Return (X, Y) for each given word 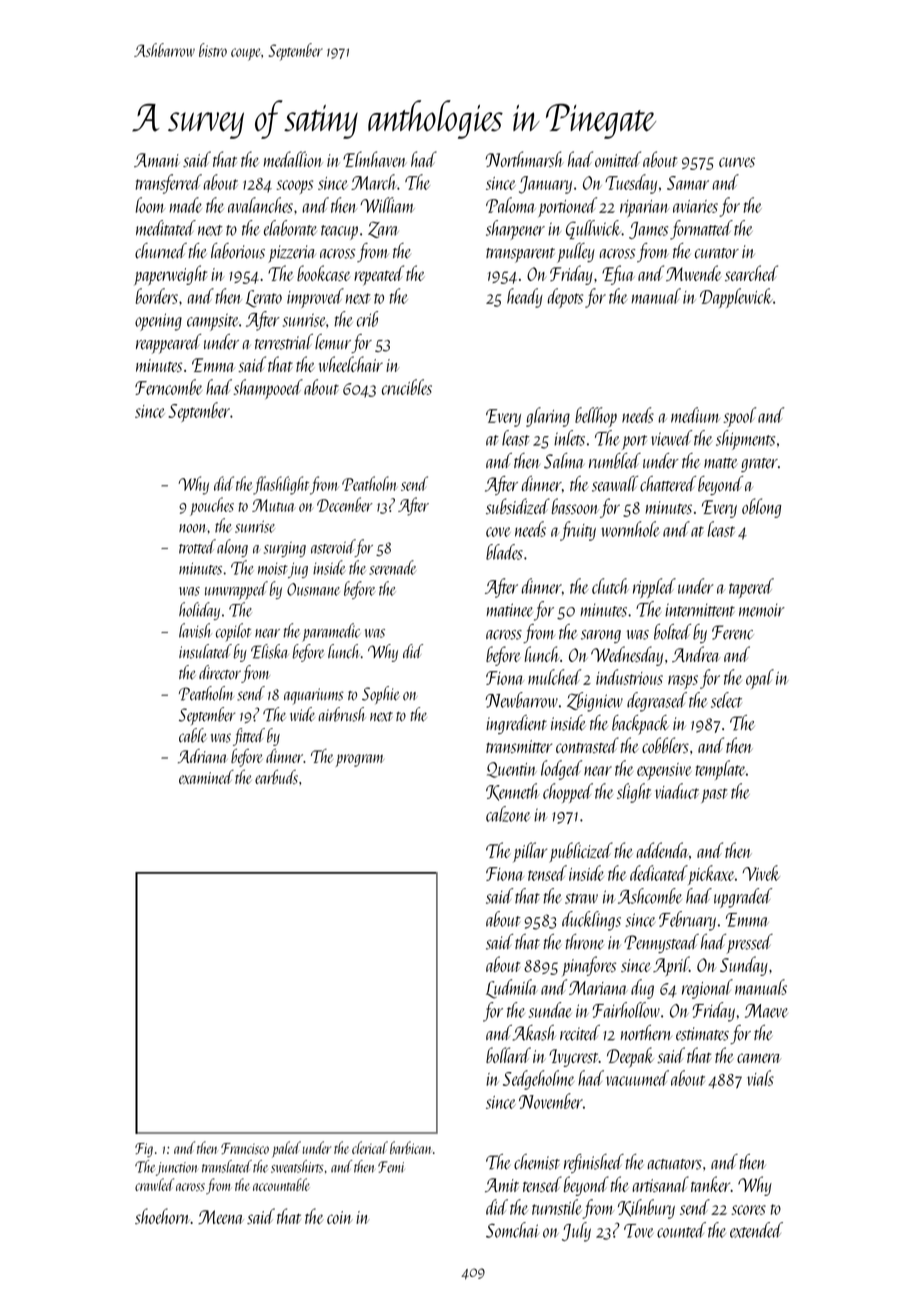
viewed (671, 438)
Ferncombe (169, 387)
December (345, 504)
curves (737, 162)
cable (193, 735)
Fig (144, 1150)
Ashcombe (650, 896)
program (360, 760)
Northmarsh (524, 159)
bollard (508, 1055)
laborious (238, 251)
